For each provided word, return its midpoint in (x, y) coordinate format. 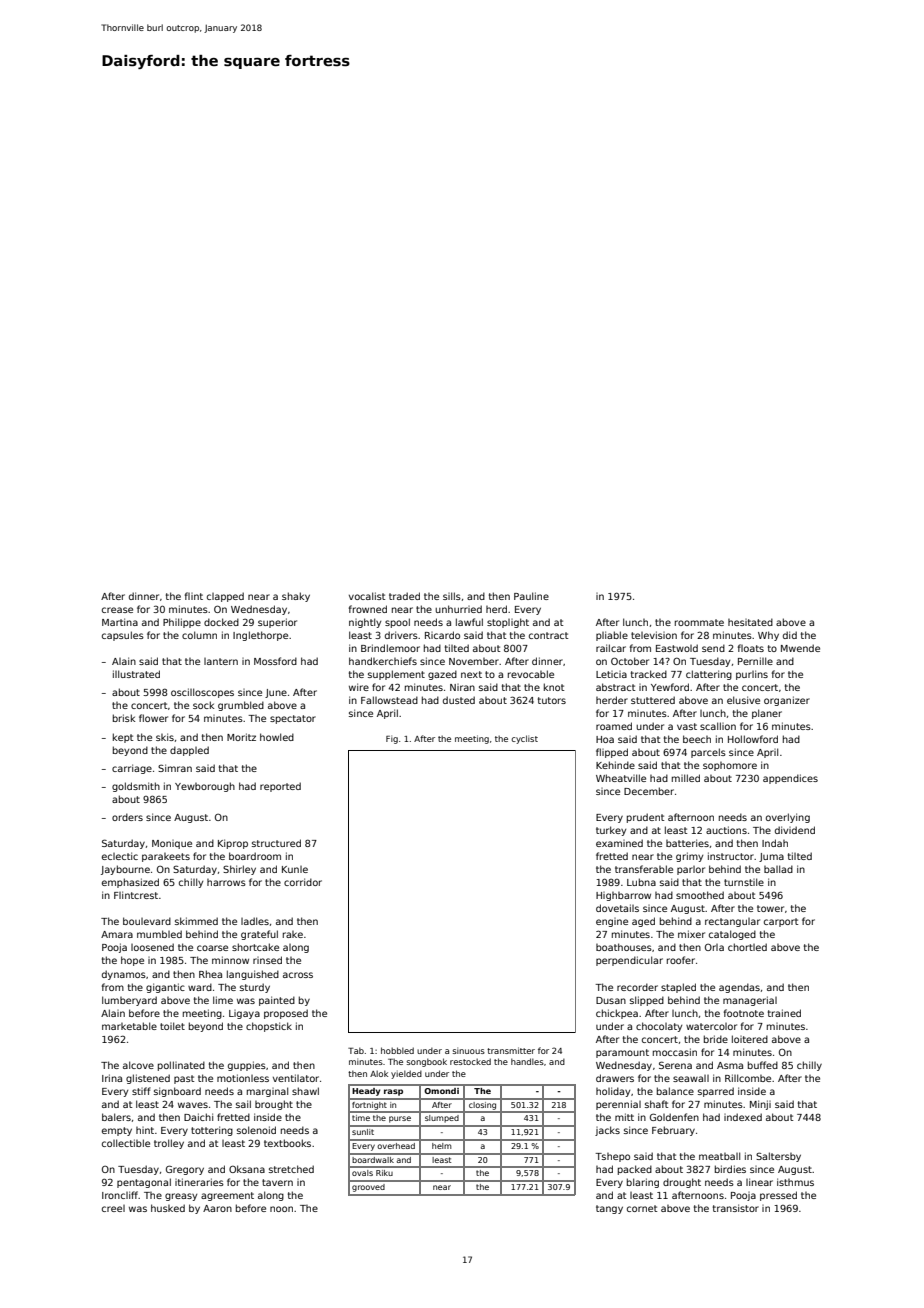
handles (527, 1061)
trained (784, 1013)
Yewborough (205, 787)
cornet (642, 1208)
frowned (368, 609)
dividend (795, 830)
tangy (609, 1209)
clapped (225, 597)
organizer (787, 701)
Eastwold (677, 648)
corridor (303, 882)
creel (113, 1208)
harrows (226, 882)
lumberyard (129, 1001)
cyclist (524, 739)
